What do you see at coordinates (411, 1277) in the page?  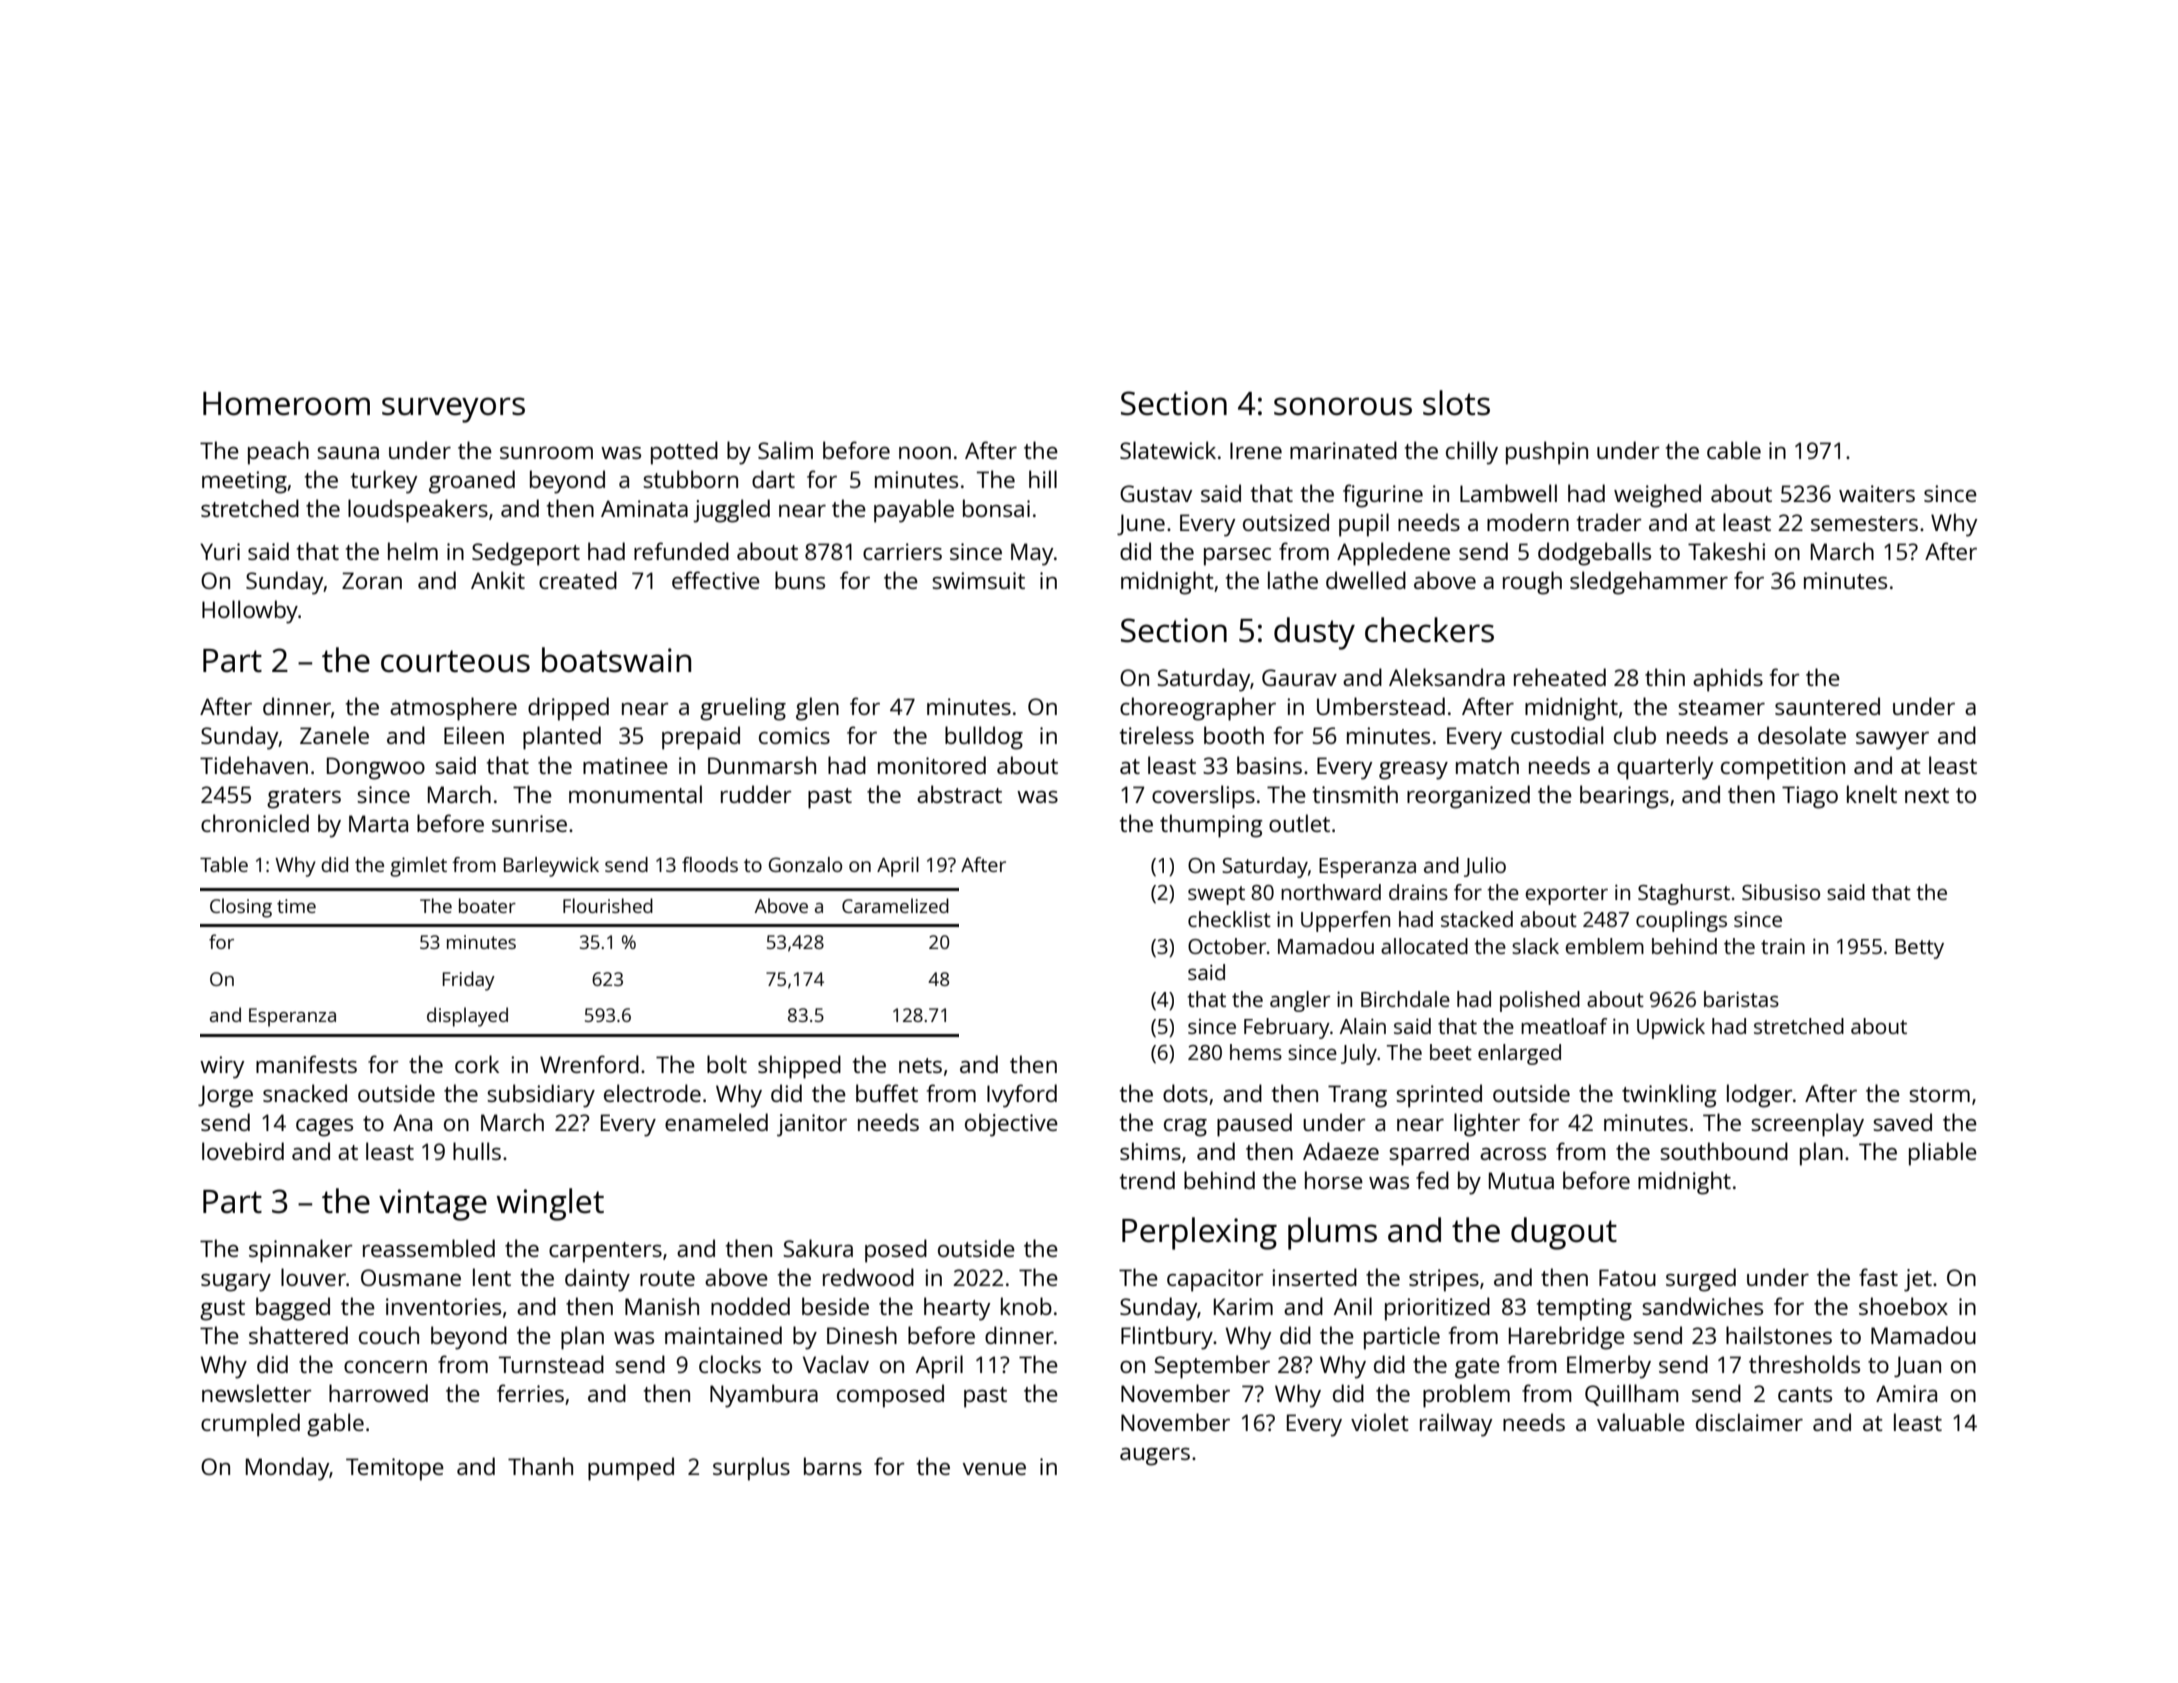 I see `Ousmane` at bounding box center [411, 1277].
